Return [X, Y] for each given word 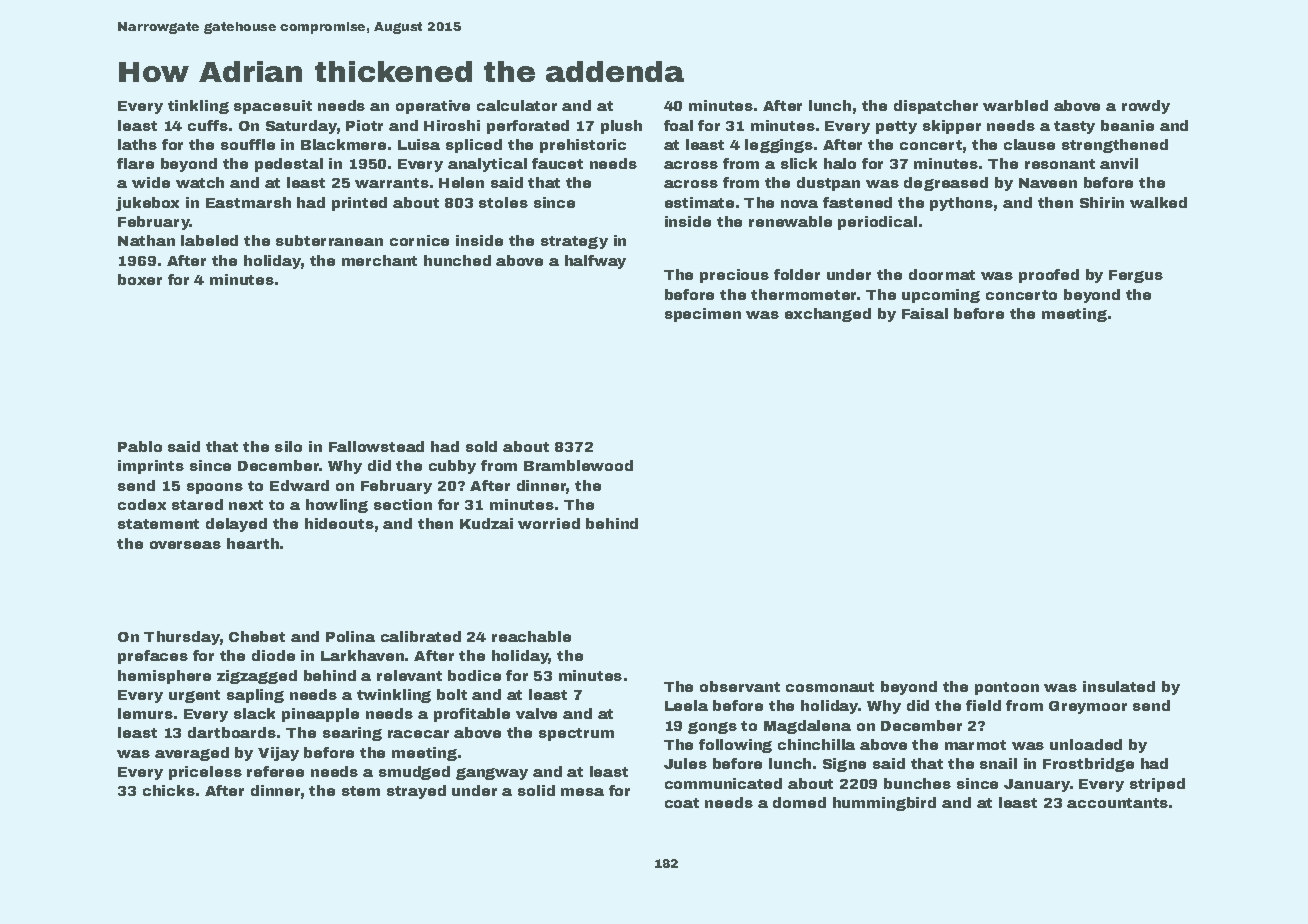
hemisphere [164, 677]
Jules [685, 763]
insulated [1119, 686]
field [983, 705]
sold [481, 446]
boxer [140, 279]
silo [288, 446]
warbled [1015, 105]
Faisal [925, 313]
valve [536, 713]
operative [433, 107]
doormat [942, 274]
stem [361, 791]
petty [896, 127]
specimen [703, 315]
